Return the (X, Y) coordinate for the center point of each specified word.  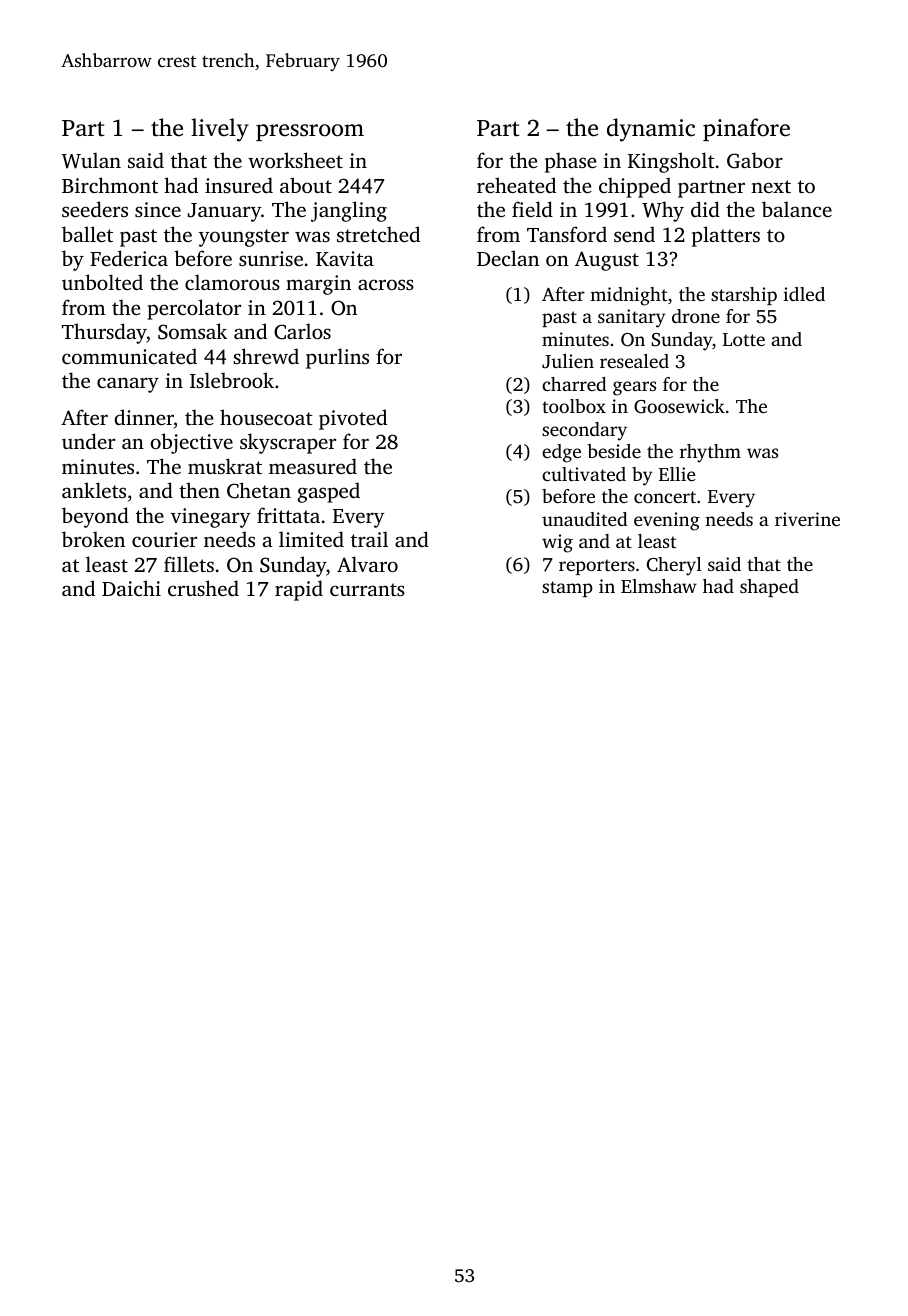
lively (220, 130)
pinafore (746, 129)
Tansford (567, 234)
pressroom (310, 132)
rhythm (710, 453)
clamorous (232, 282)
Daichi (131, 588)
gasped (329, 492)
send (634, 234)
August (607, 261)
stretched (378, 234)
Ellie (677, 474)
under (88, 441)
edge (561, 453)
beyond (95, 517)
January (224, 212)
